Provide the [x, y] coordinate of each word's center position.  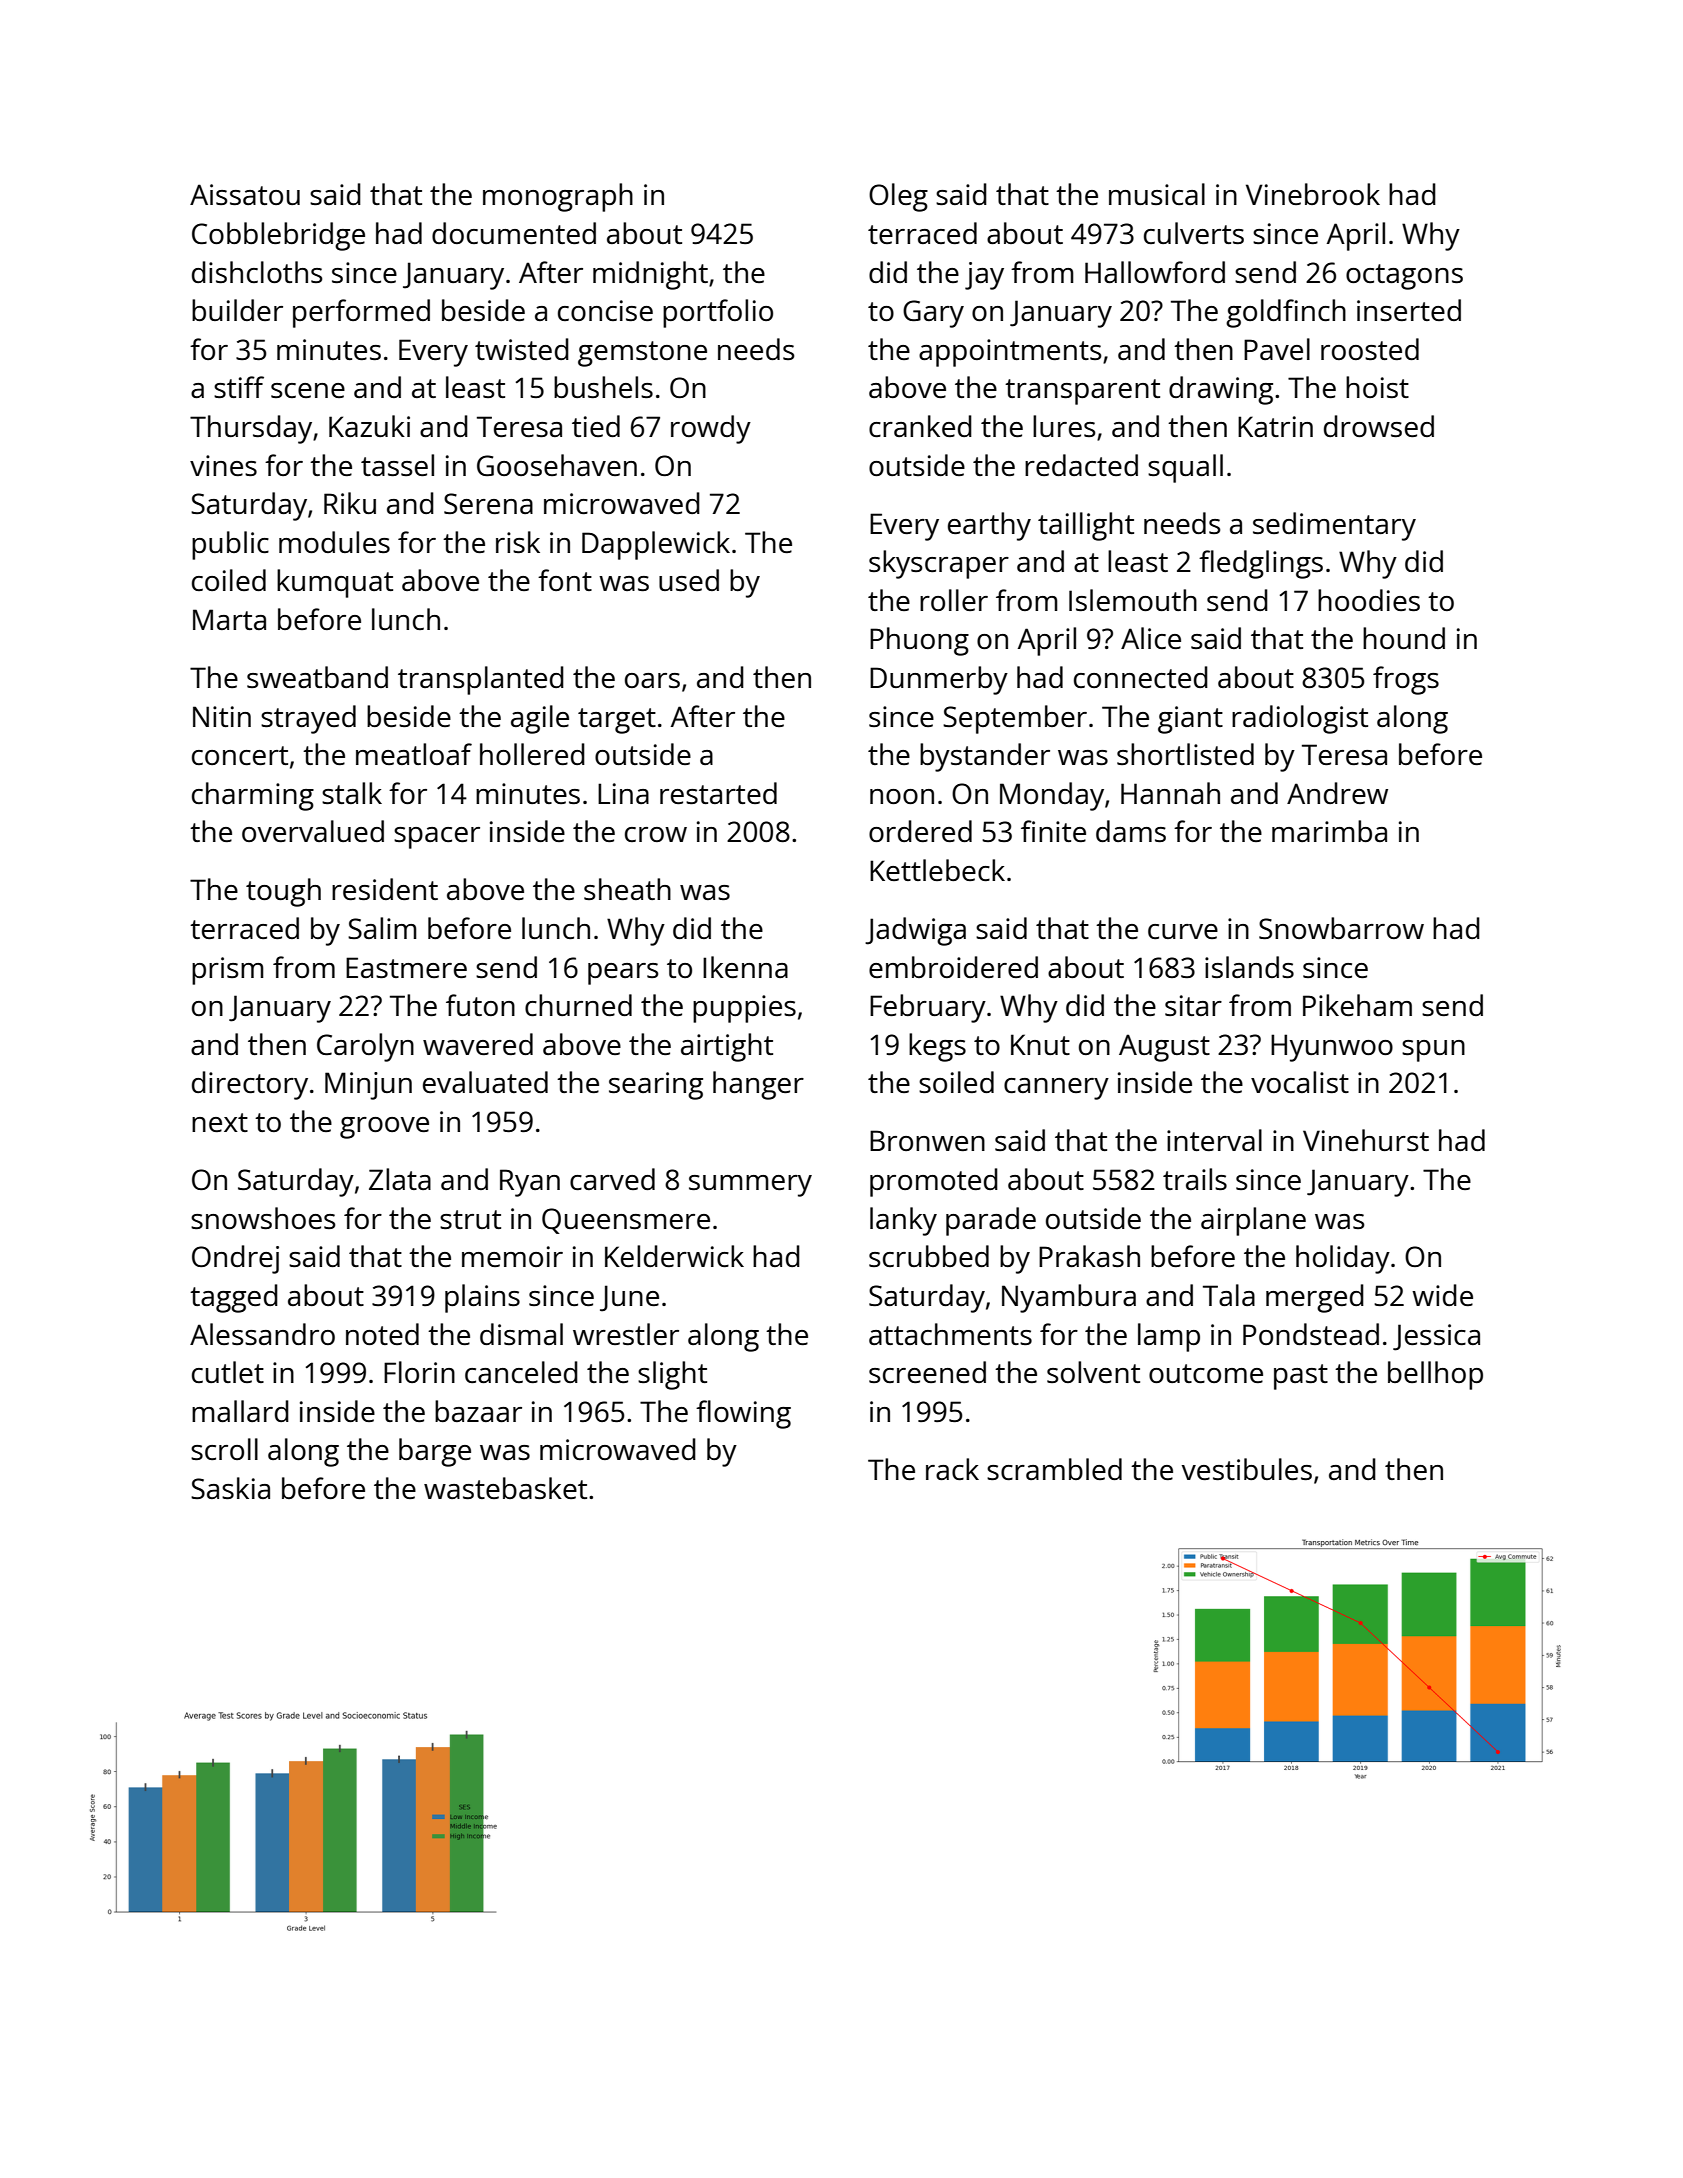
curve [1183, 931]
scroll [224, 1449]
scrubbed [929, 1256]
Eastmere [406, 967]
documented [514, 233]
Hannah [1170, 793]
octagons [1404, 277]
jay [984, 276]
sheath [627, 889]
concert [240, 755]
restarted [718, 793]
